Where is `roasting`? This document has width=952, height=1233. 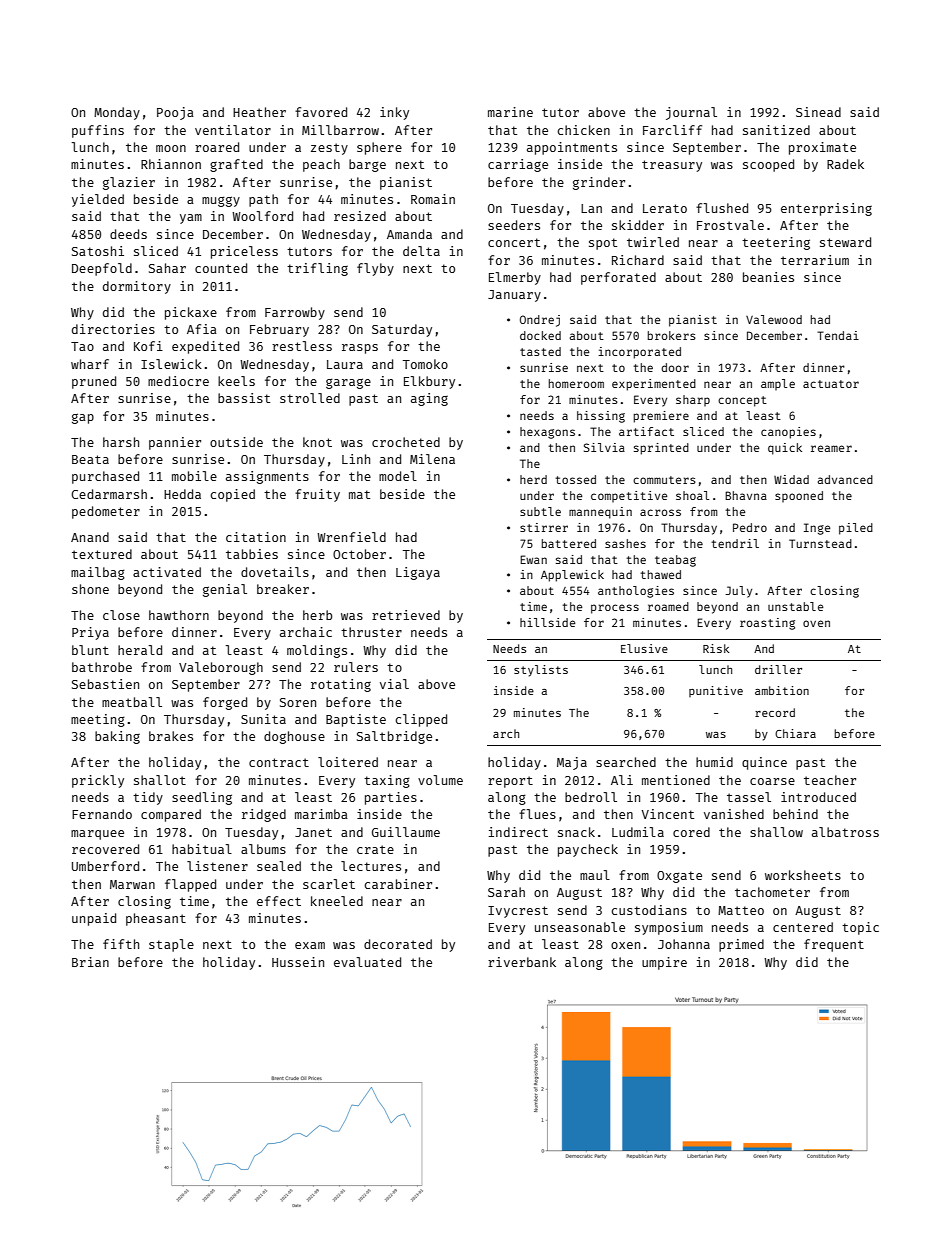
roasting is located at coordinates (767, 624).
